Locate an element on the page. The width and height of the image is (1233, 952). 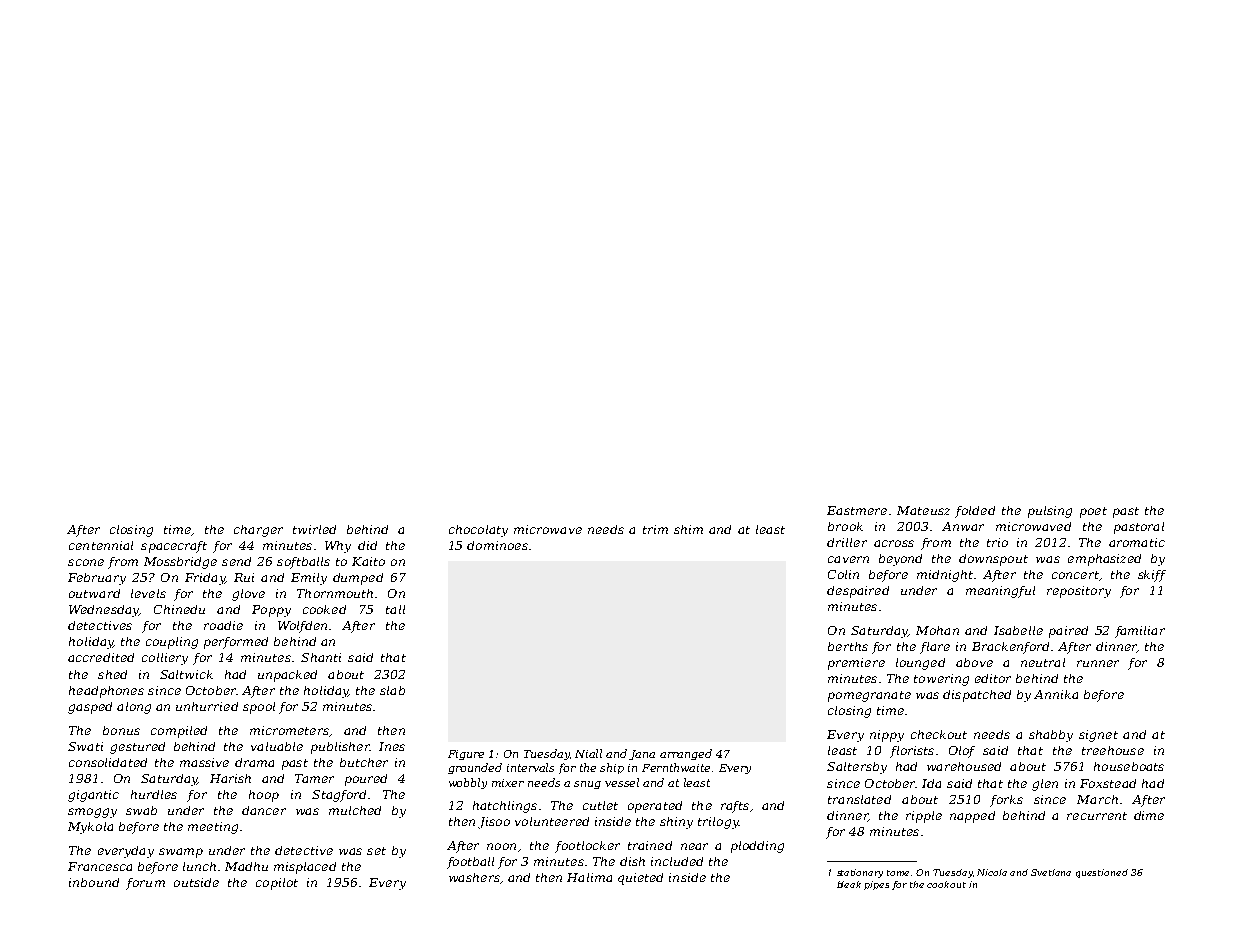
poet is located at coordinates (1093, 512).
